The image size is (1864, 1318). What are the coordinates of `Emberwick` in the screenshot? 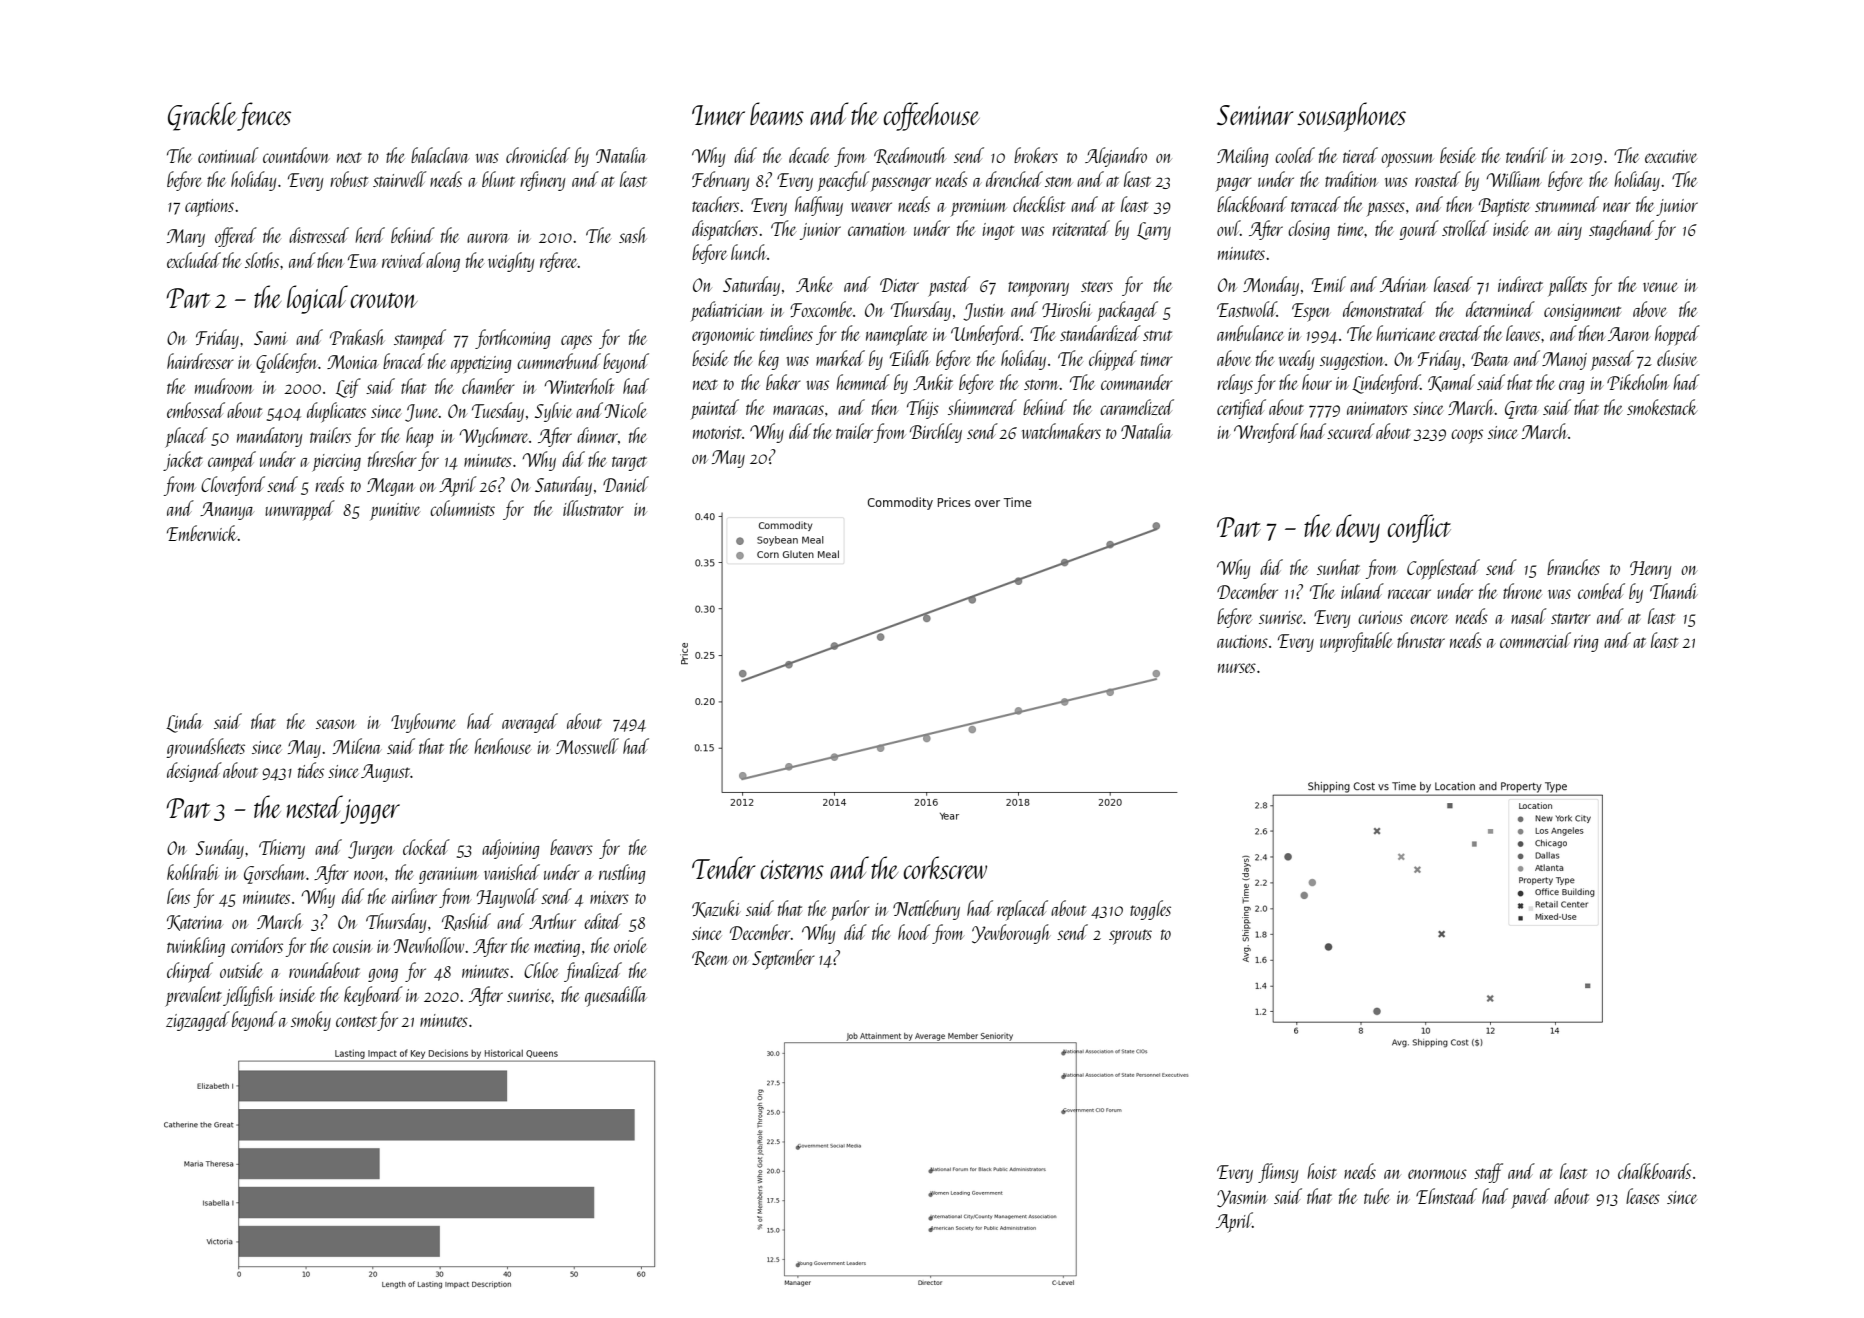 It's located at (202, 533).
